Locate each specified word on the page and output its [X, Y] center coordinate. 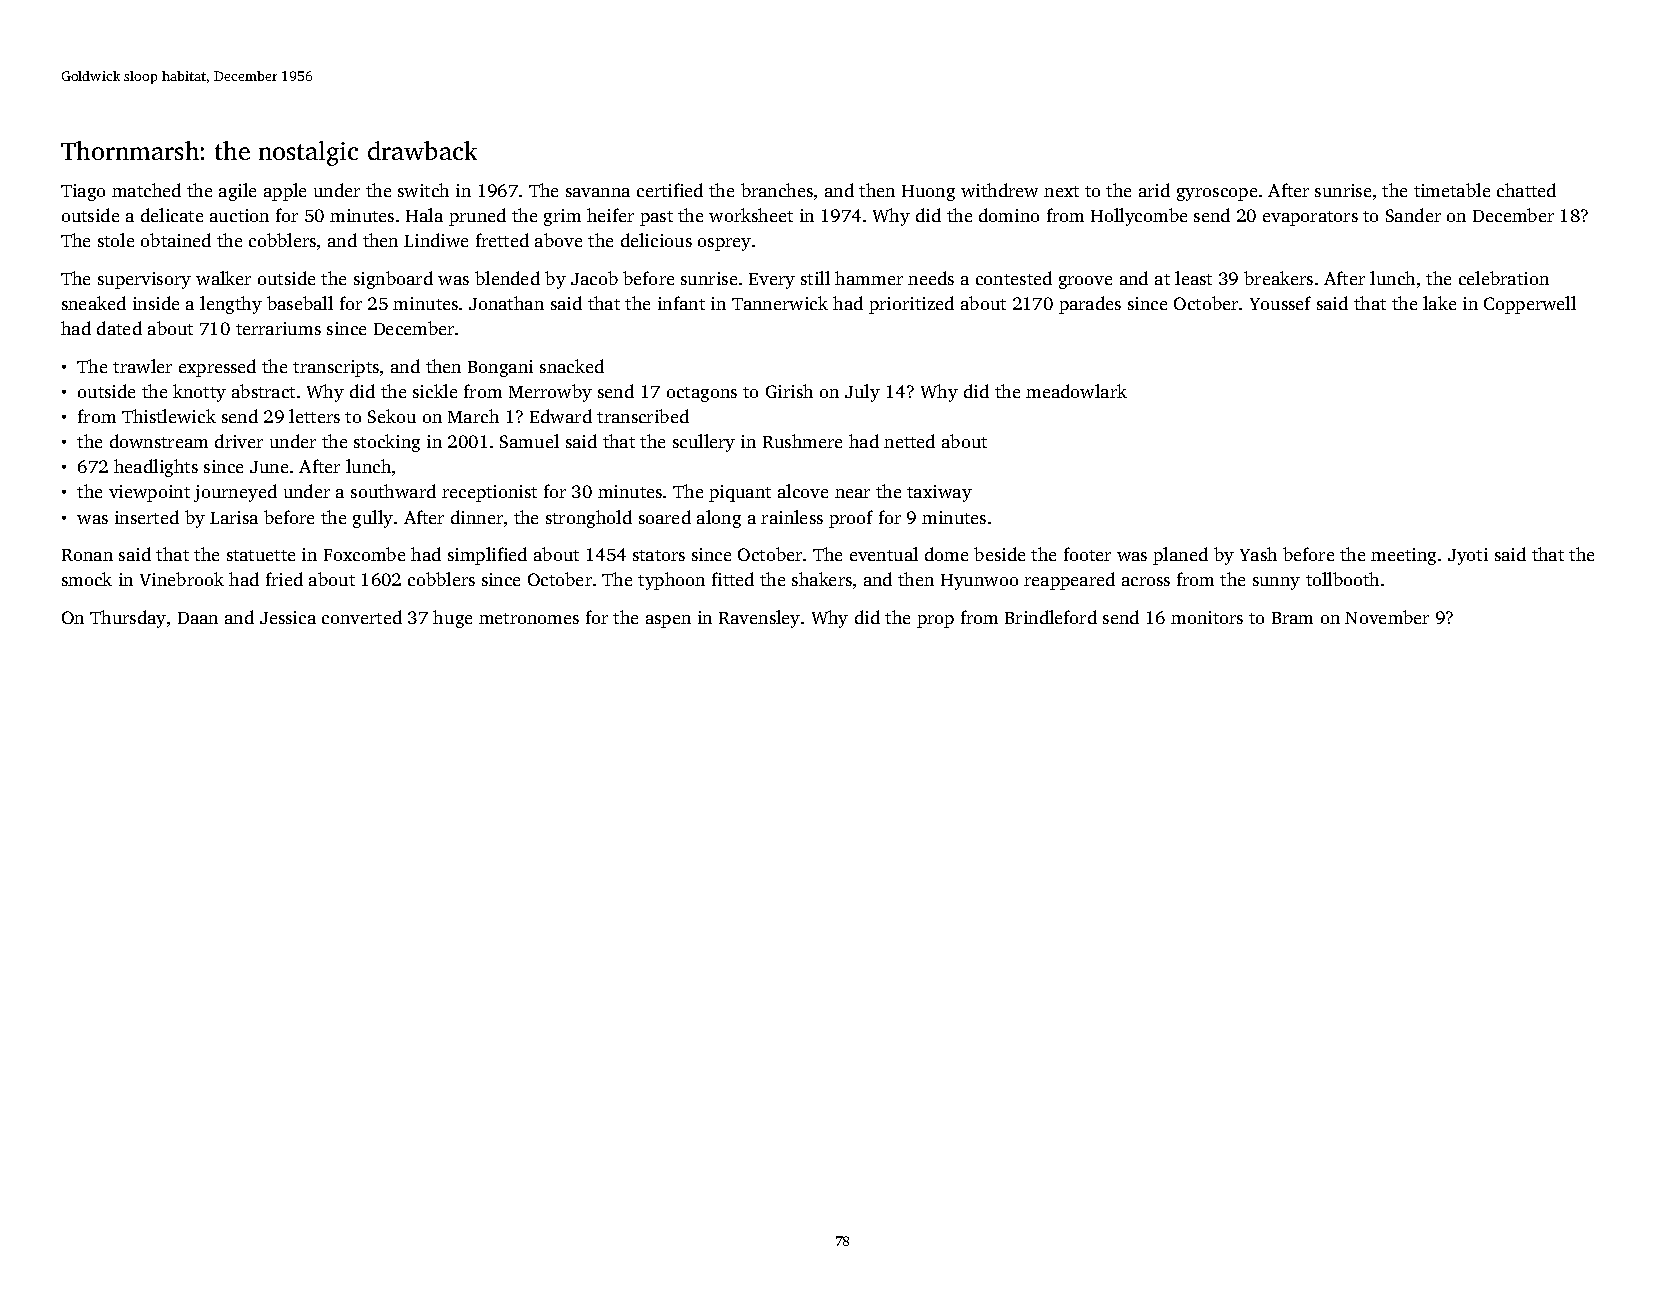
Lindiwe [436, 240]
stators [659, 555]
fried [284, 579]
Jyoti [1468, 556]
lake [1439, 303]
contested [1014, 278]
